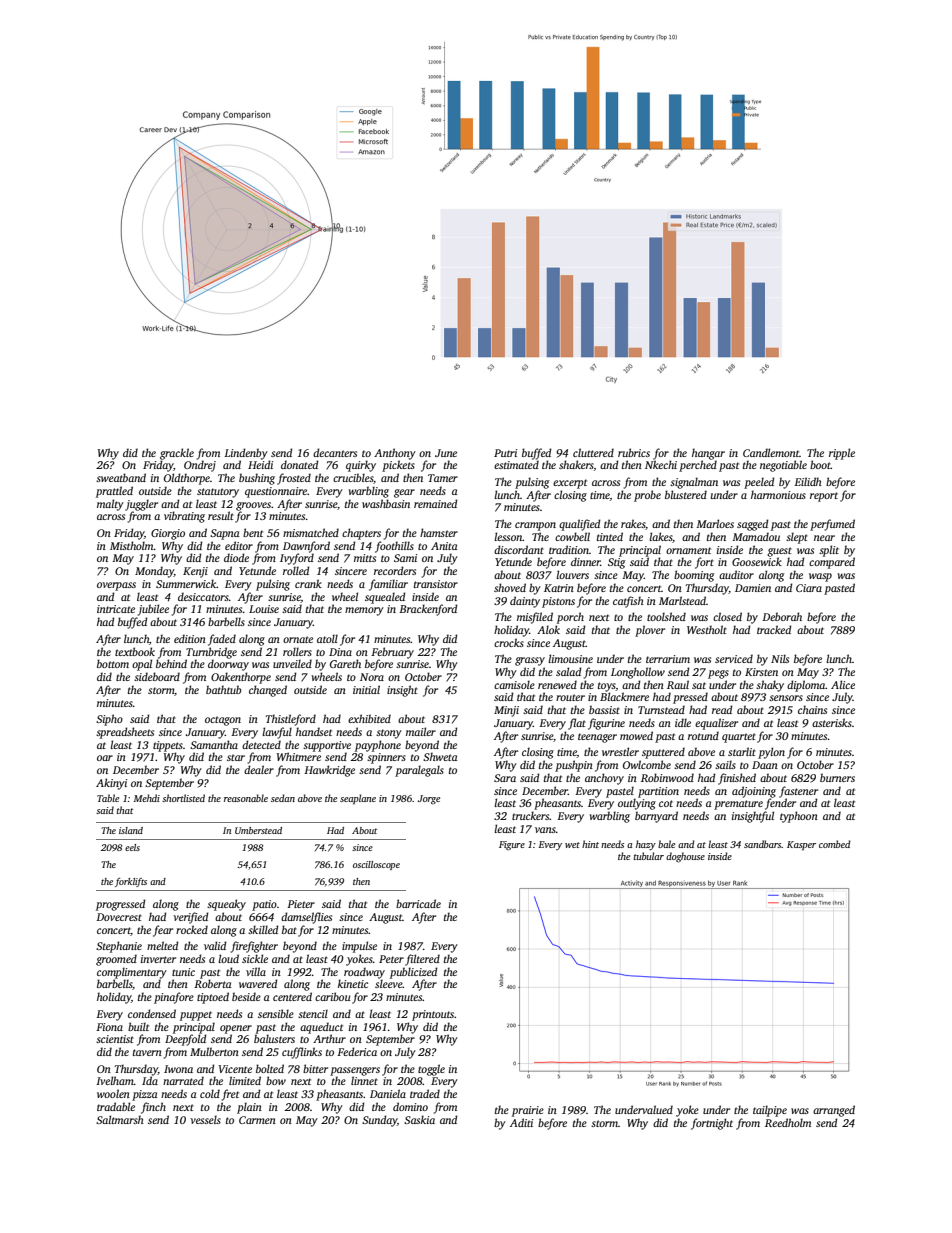 Image resolution: width=952 pixels, height=1233 pixels. What do you see at coordinates (727, 616) in the document?
I see `closed` at bounding box center [727, 616].
